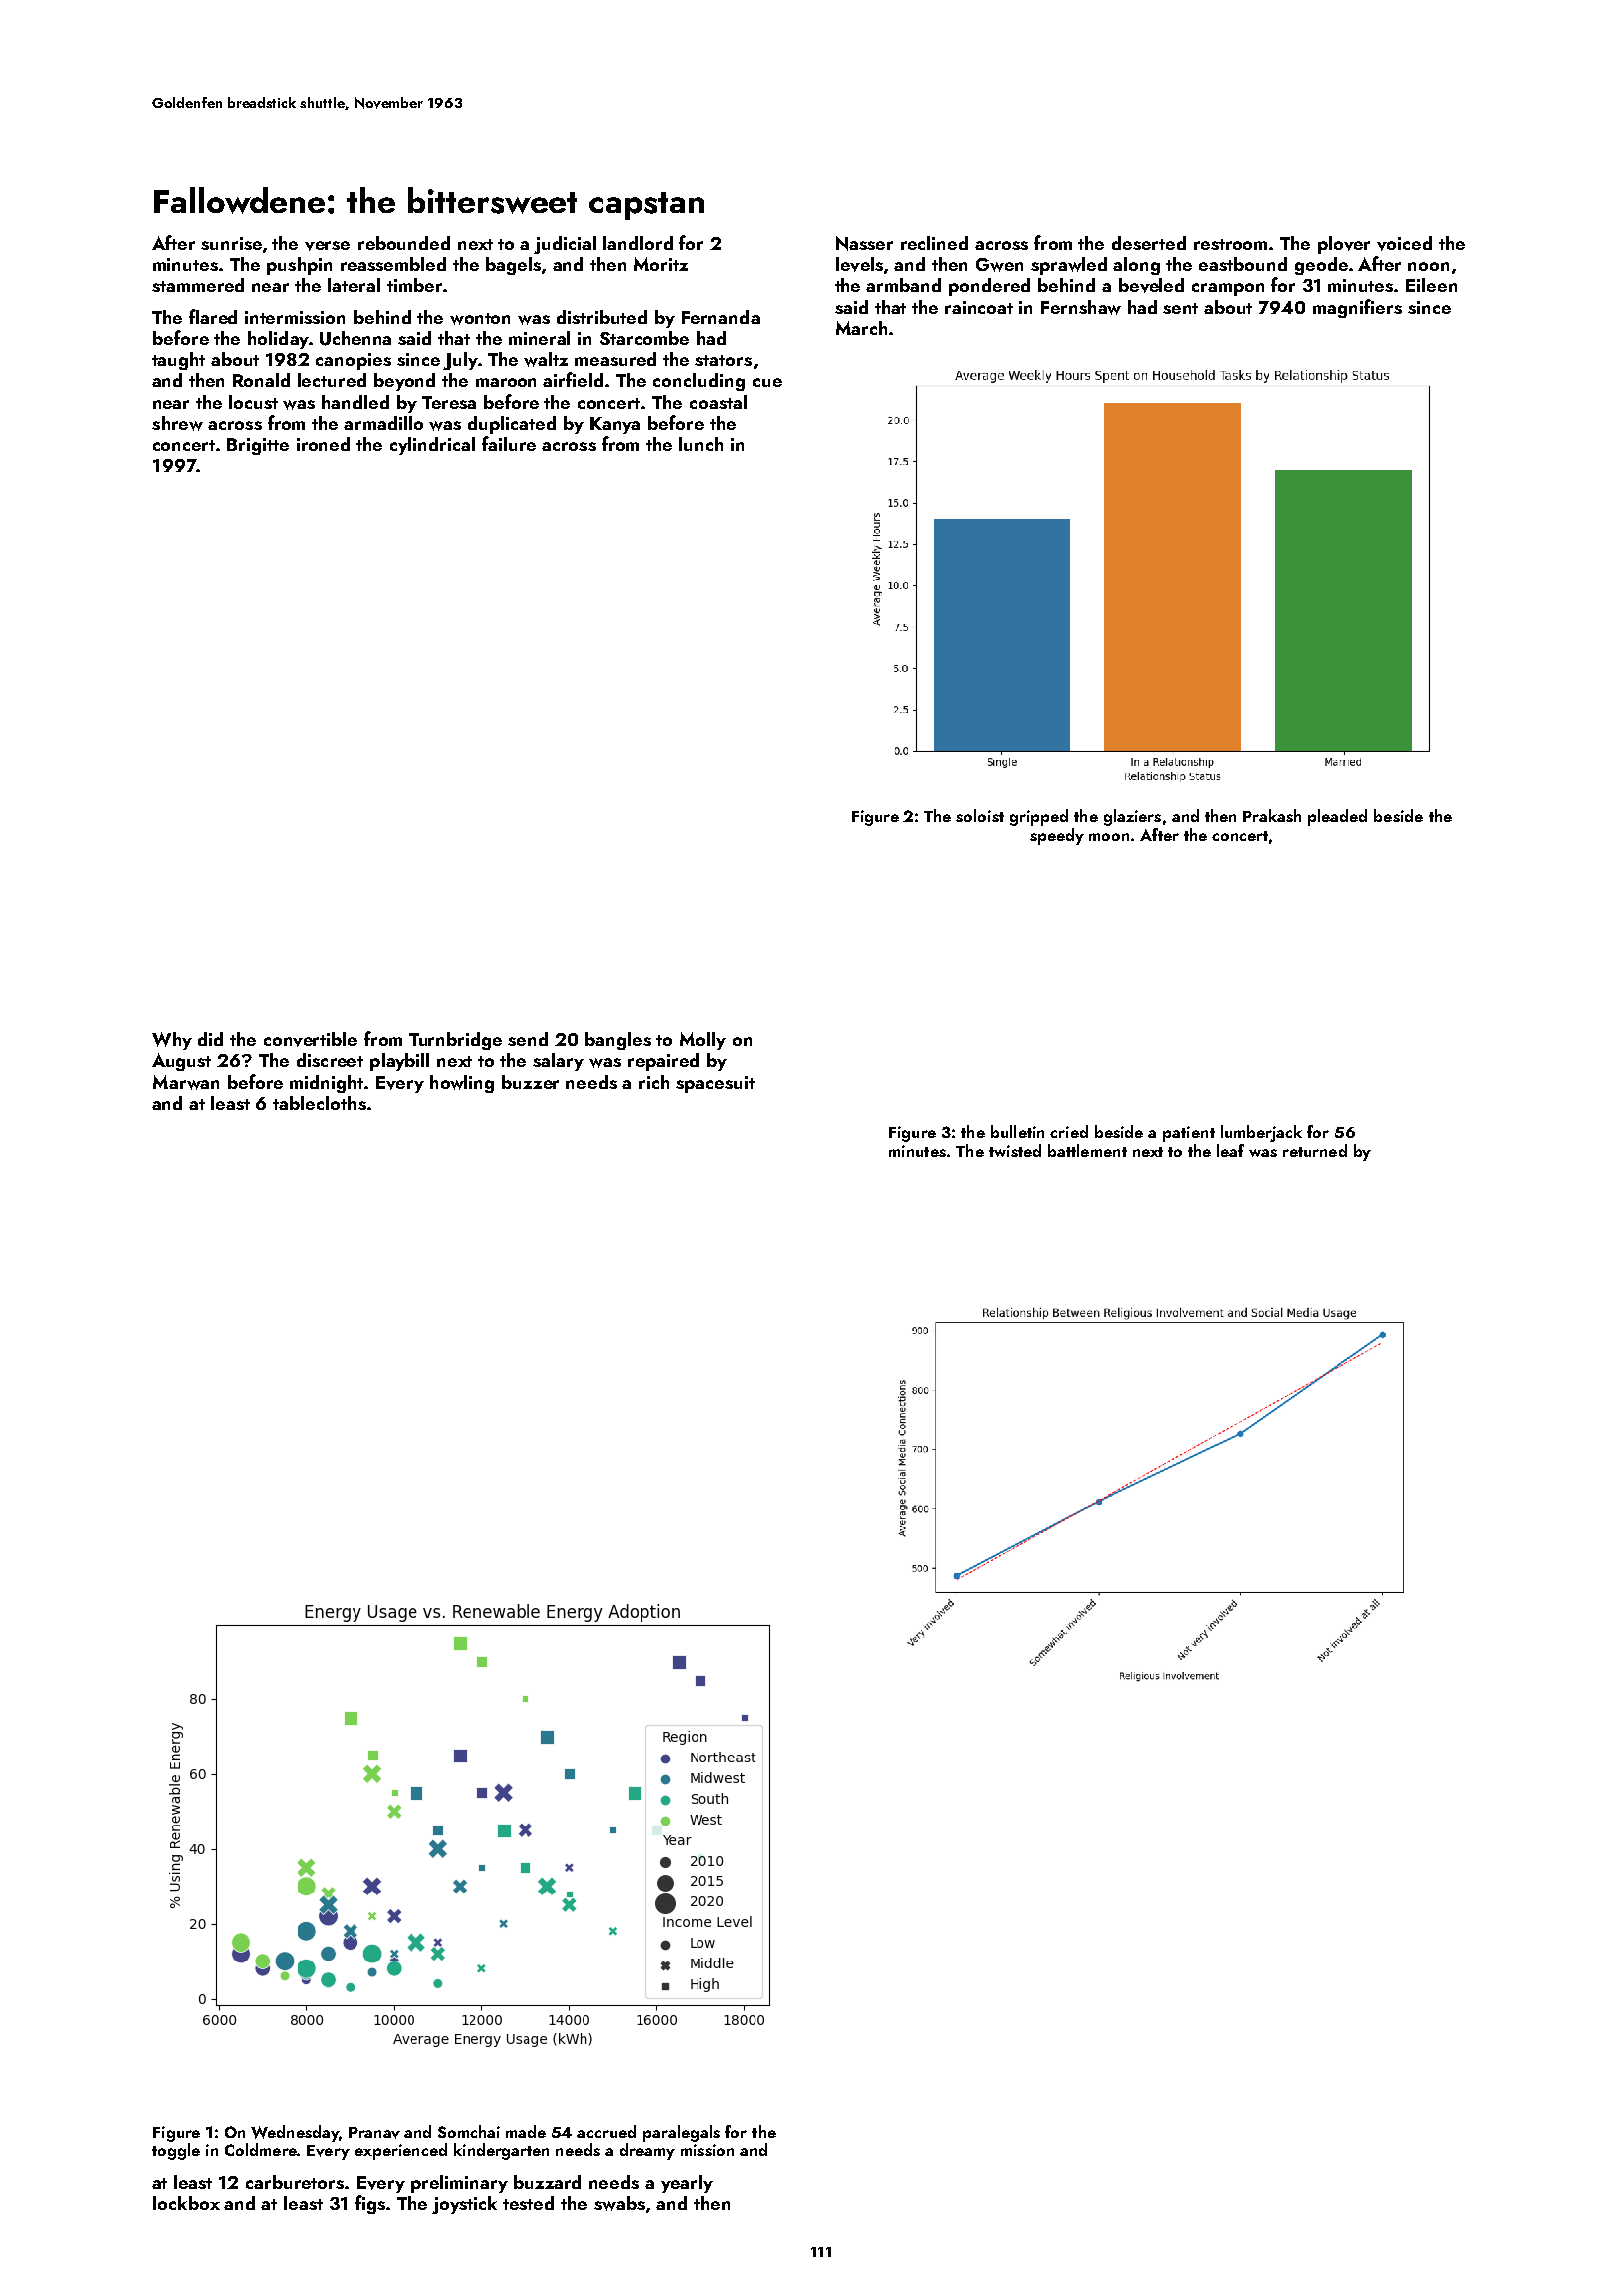 The height and width of the screenshot is (2292, 1620). Describe the element at coordinates (1404, 243) in the screenshot. I see `voiced` at that location.
